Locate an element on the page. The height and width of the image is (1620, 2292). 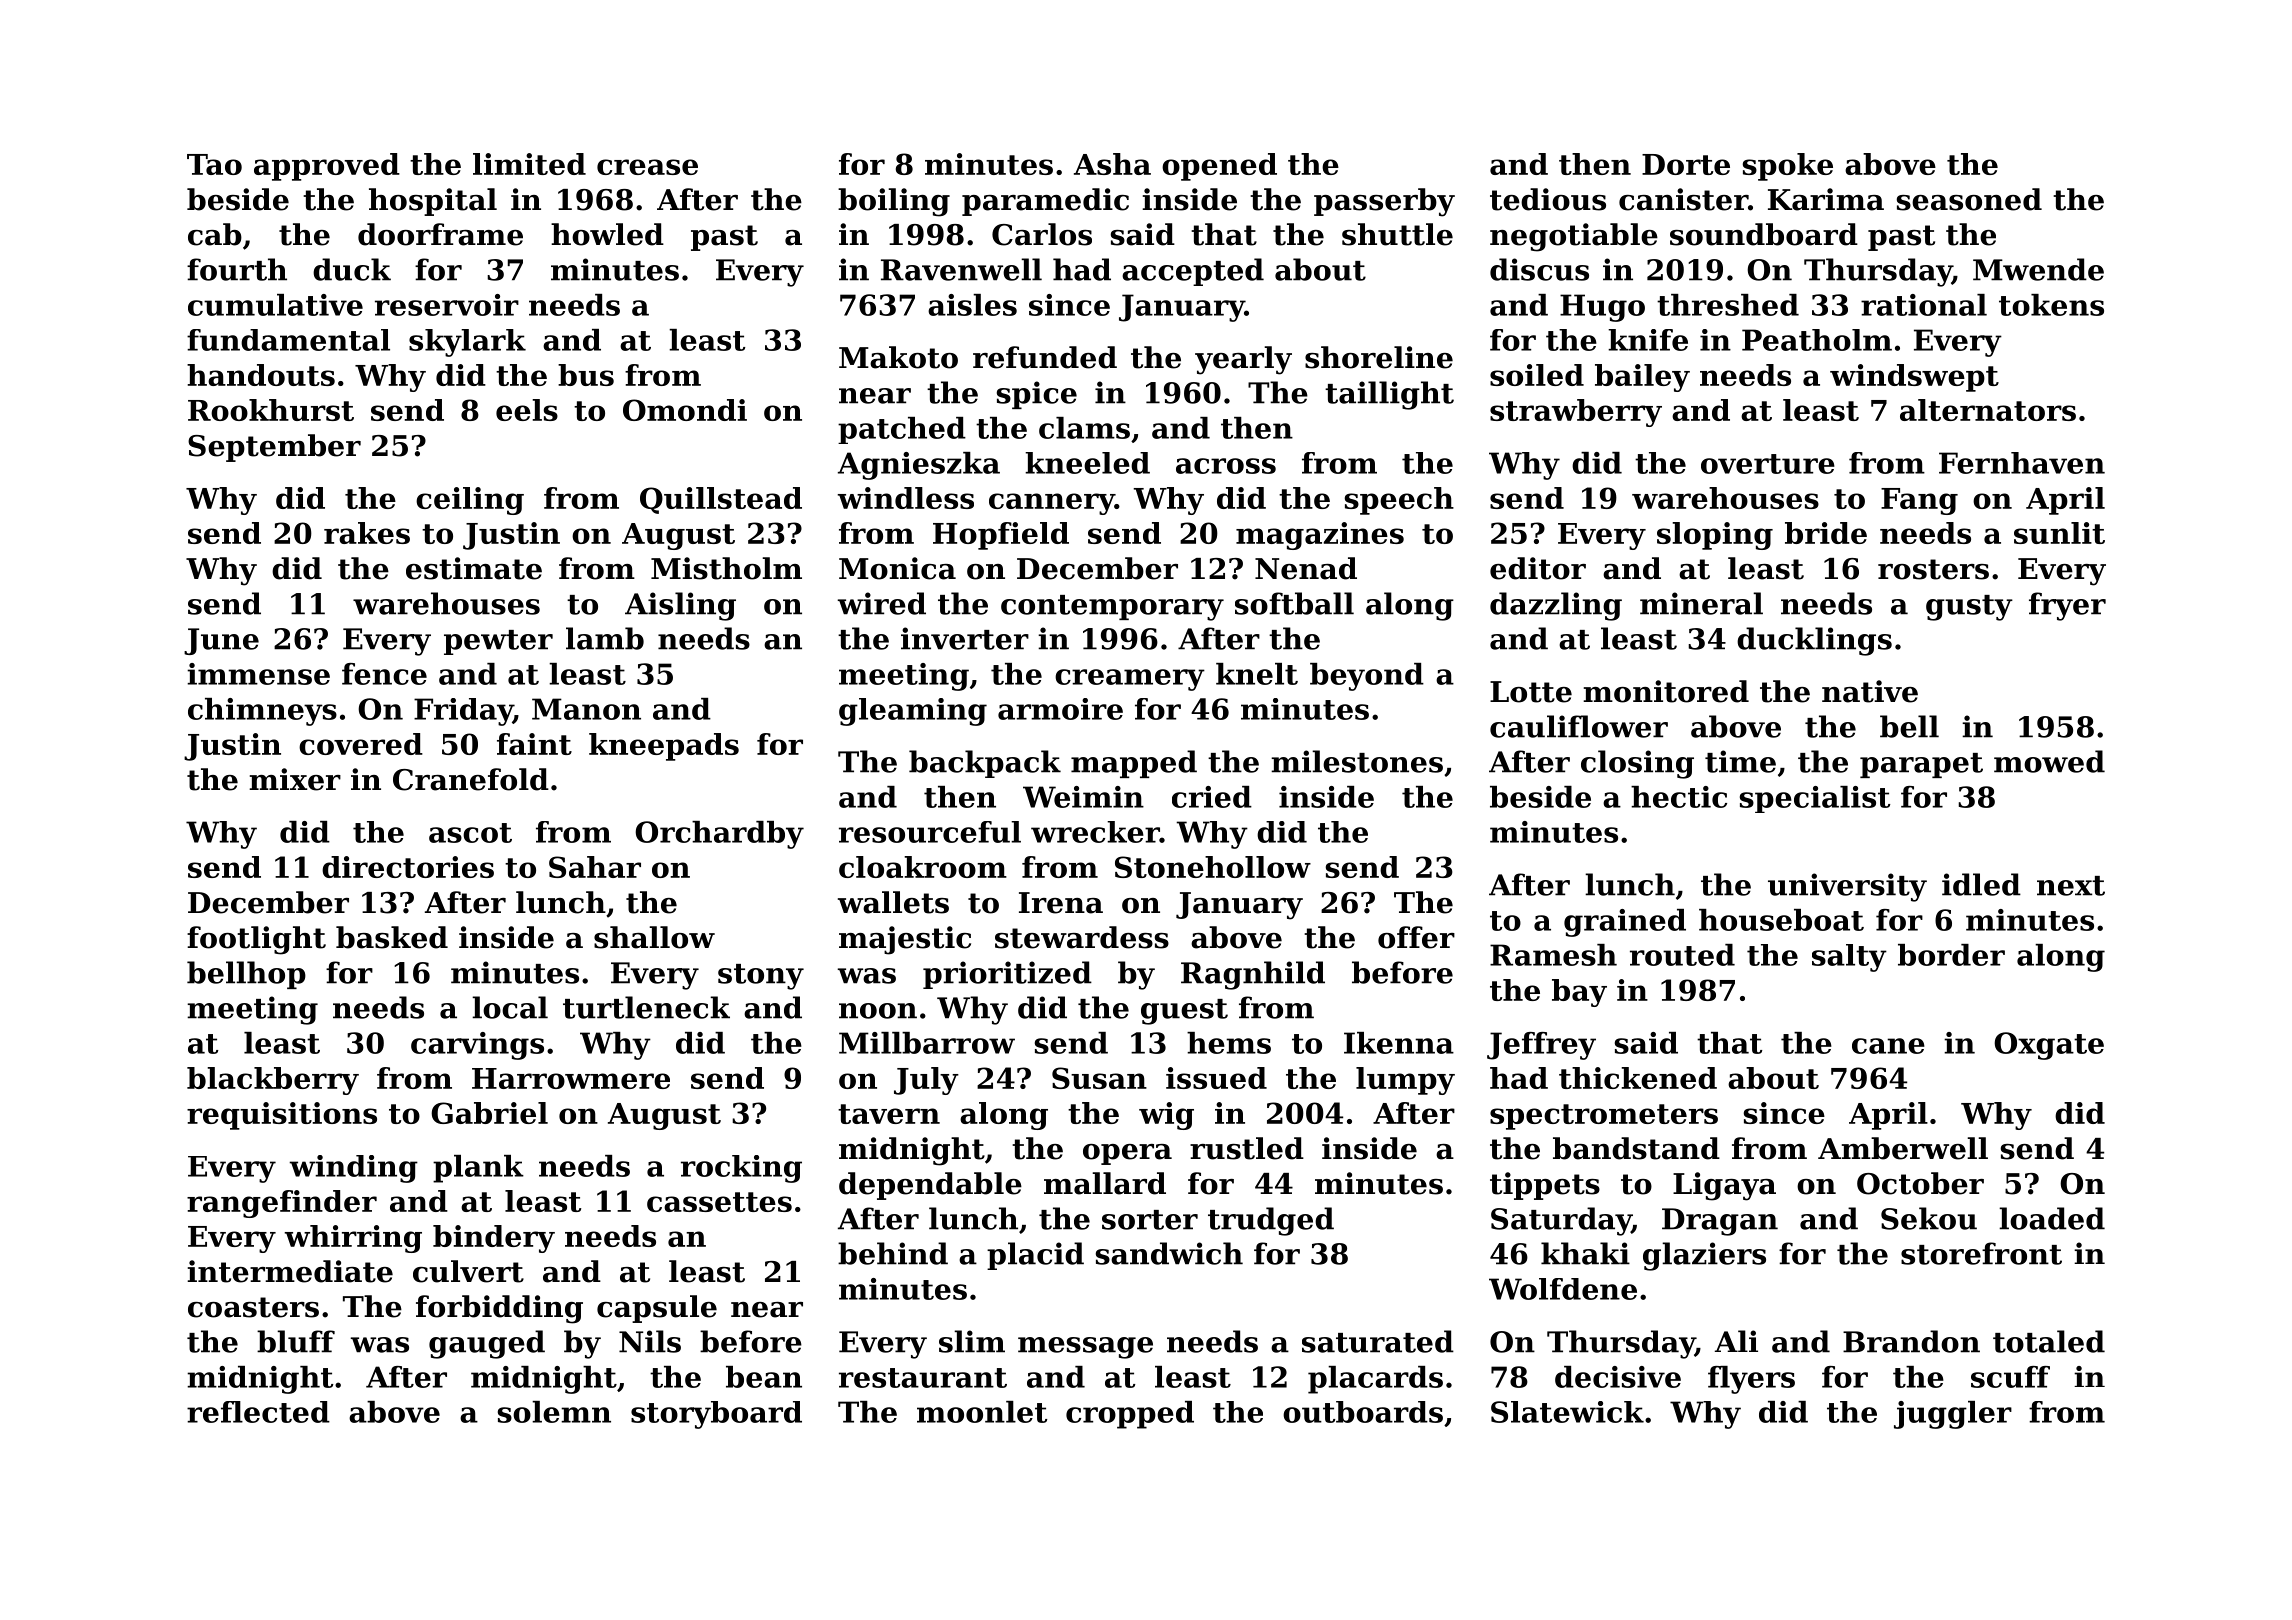
howled is located at coordinates (607, 234).
